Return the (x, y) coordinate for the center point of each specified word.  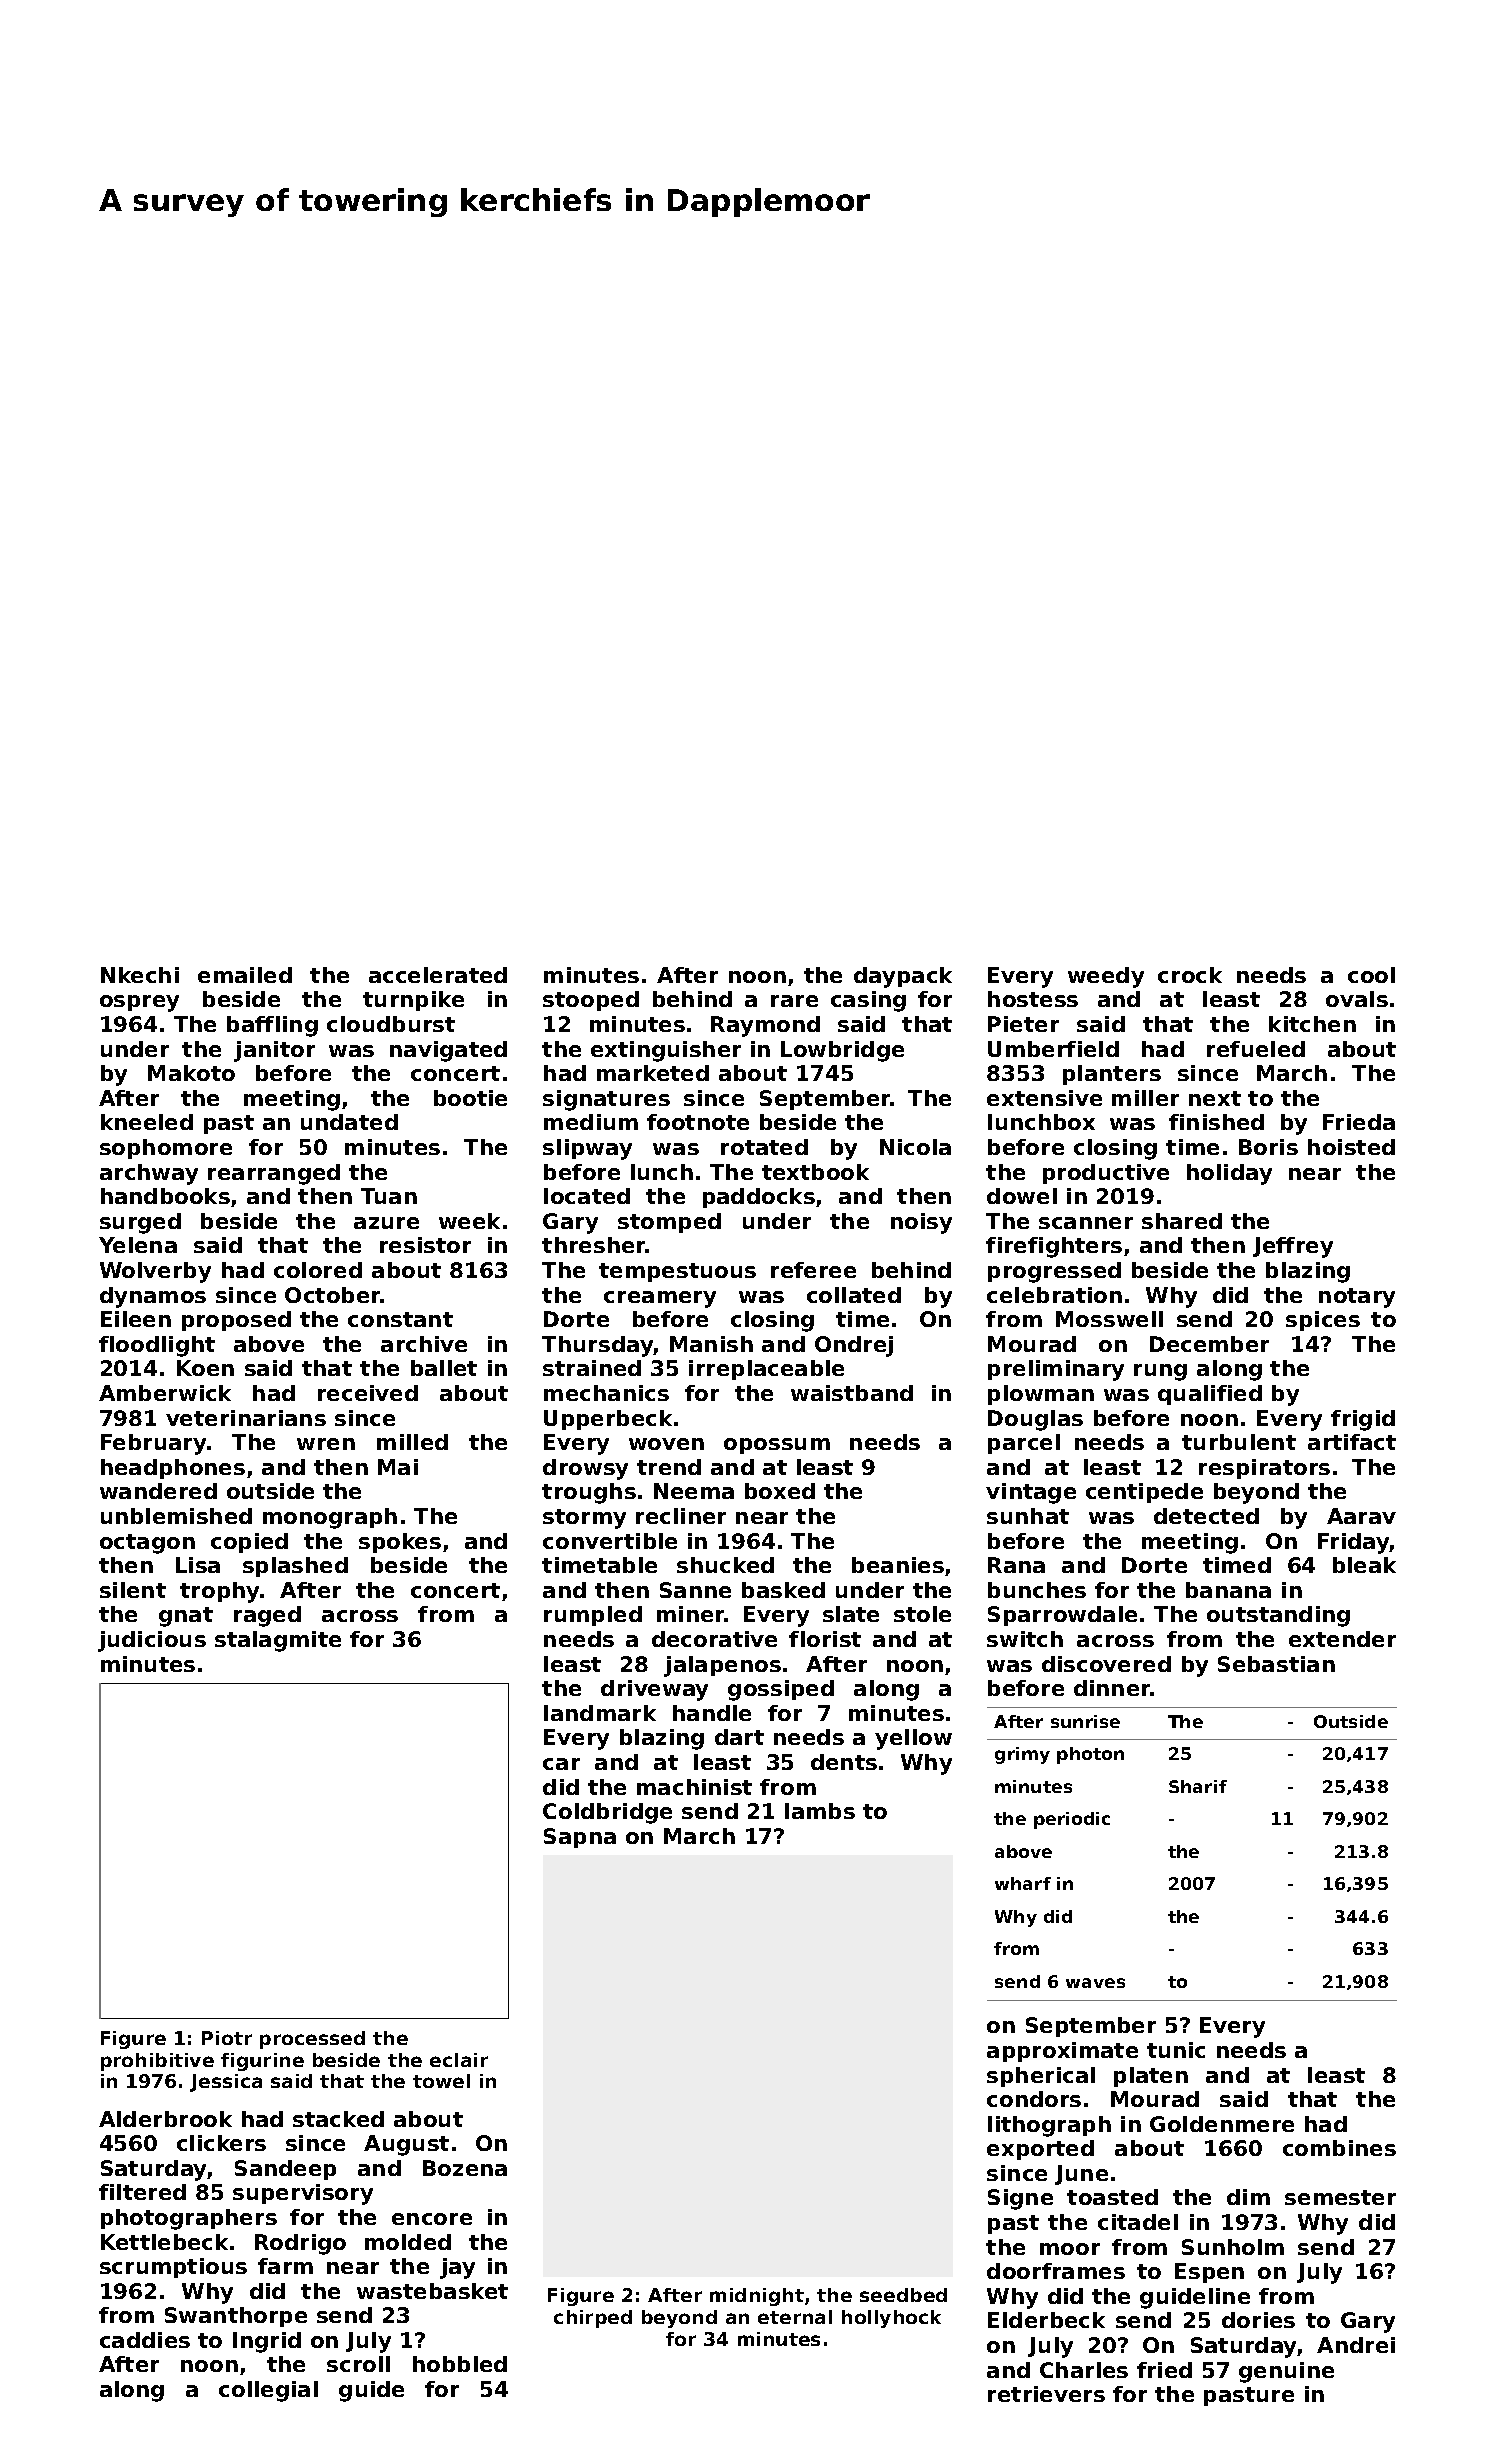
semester (1340, 2197)
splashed (295, 1567)
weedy (1106, 977)
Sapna (580, 1838)
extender (1342, 1639)
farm (285, 2266)
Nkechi (140, 975)
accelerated (438, 975)
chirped (593, 2319)
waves (1095, 1983)
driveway (654, 1690)
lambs (820, 1811)
